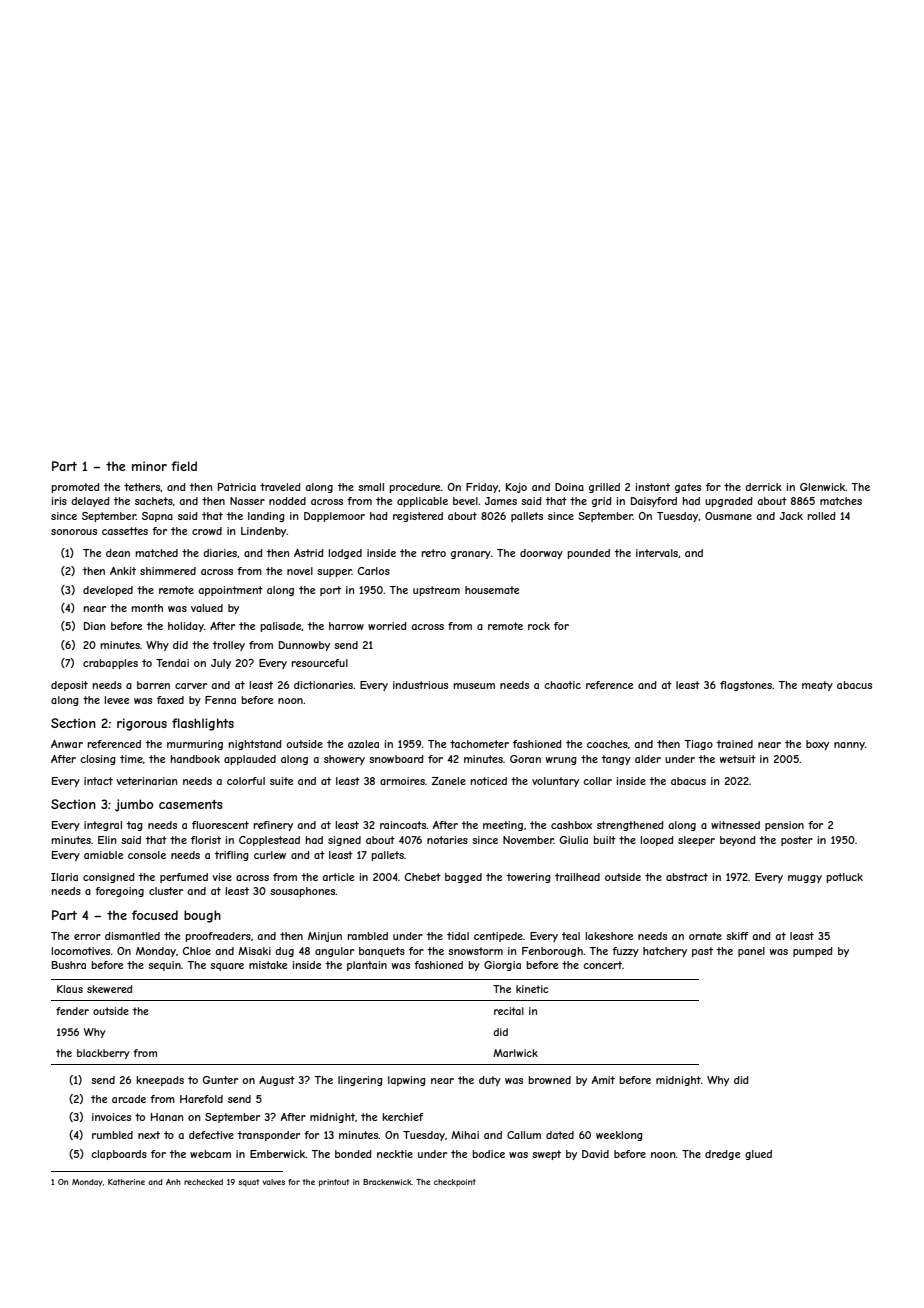 The image size is (924, 1308). Describe the element at coordinates (119, 892) in the image. I see `foregoing` at that location.
